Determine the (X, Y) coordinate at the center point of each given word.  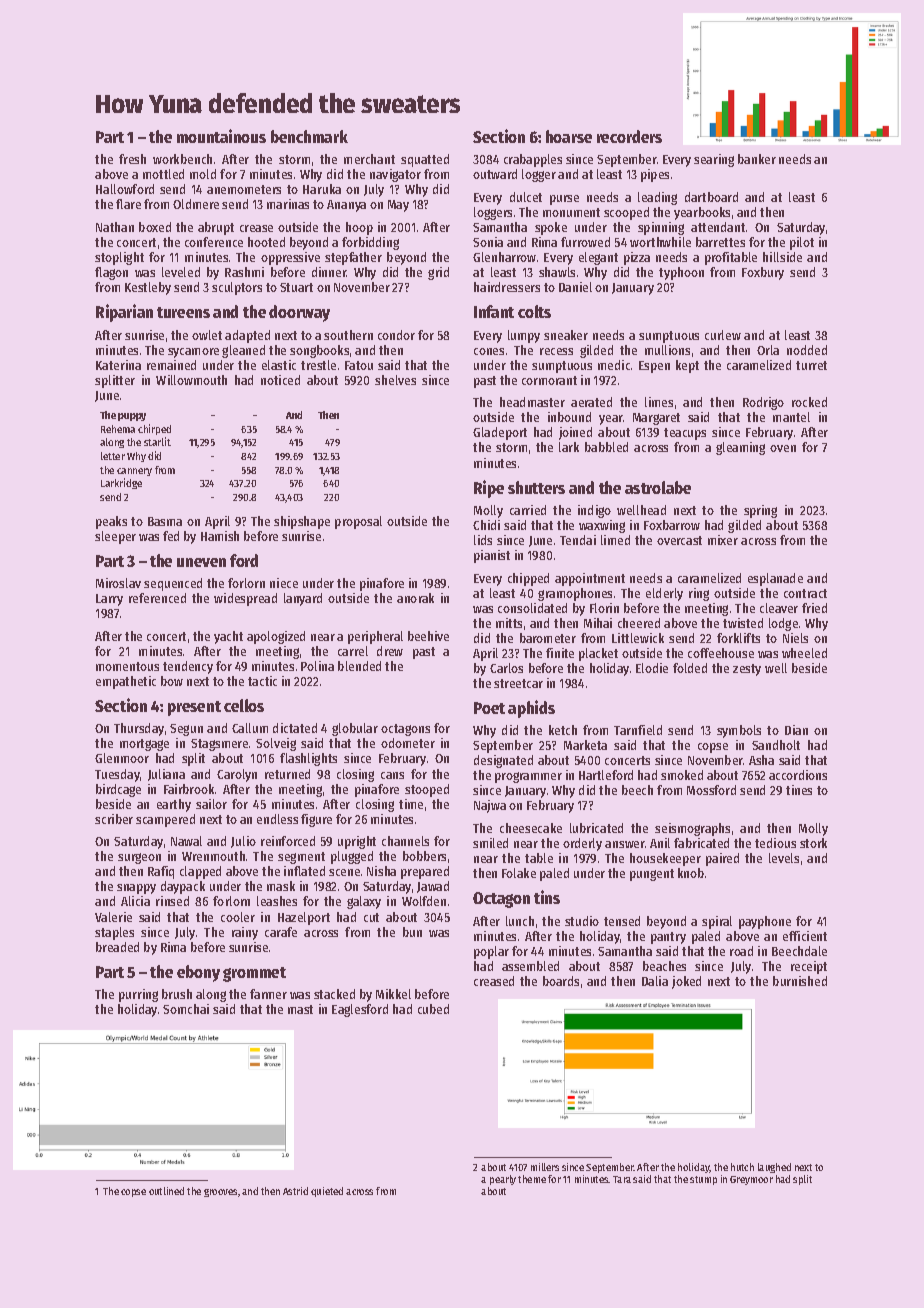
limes (659, 402)
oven (783, 448)
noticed (280, 380)
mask (281, 886)
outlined (166, 1191)
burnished (800, 981)
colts (534, 311)
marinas (288, 204)
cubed (433, 1009)
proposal (358, 522)
